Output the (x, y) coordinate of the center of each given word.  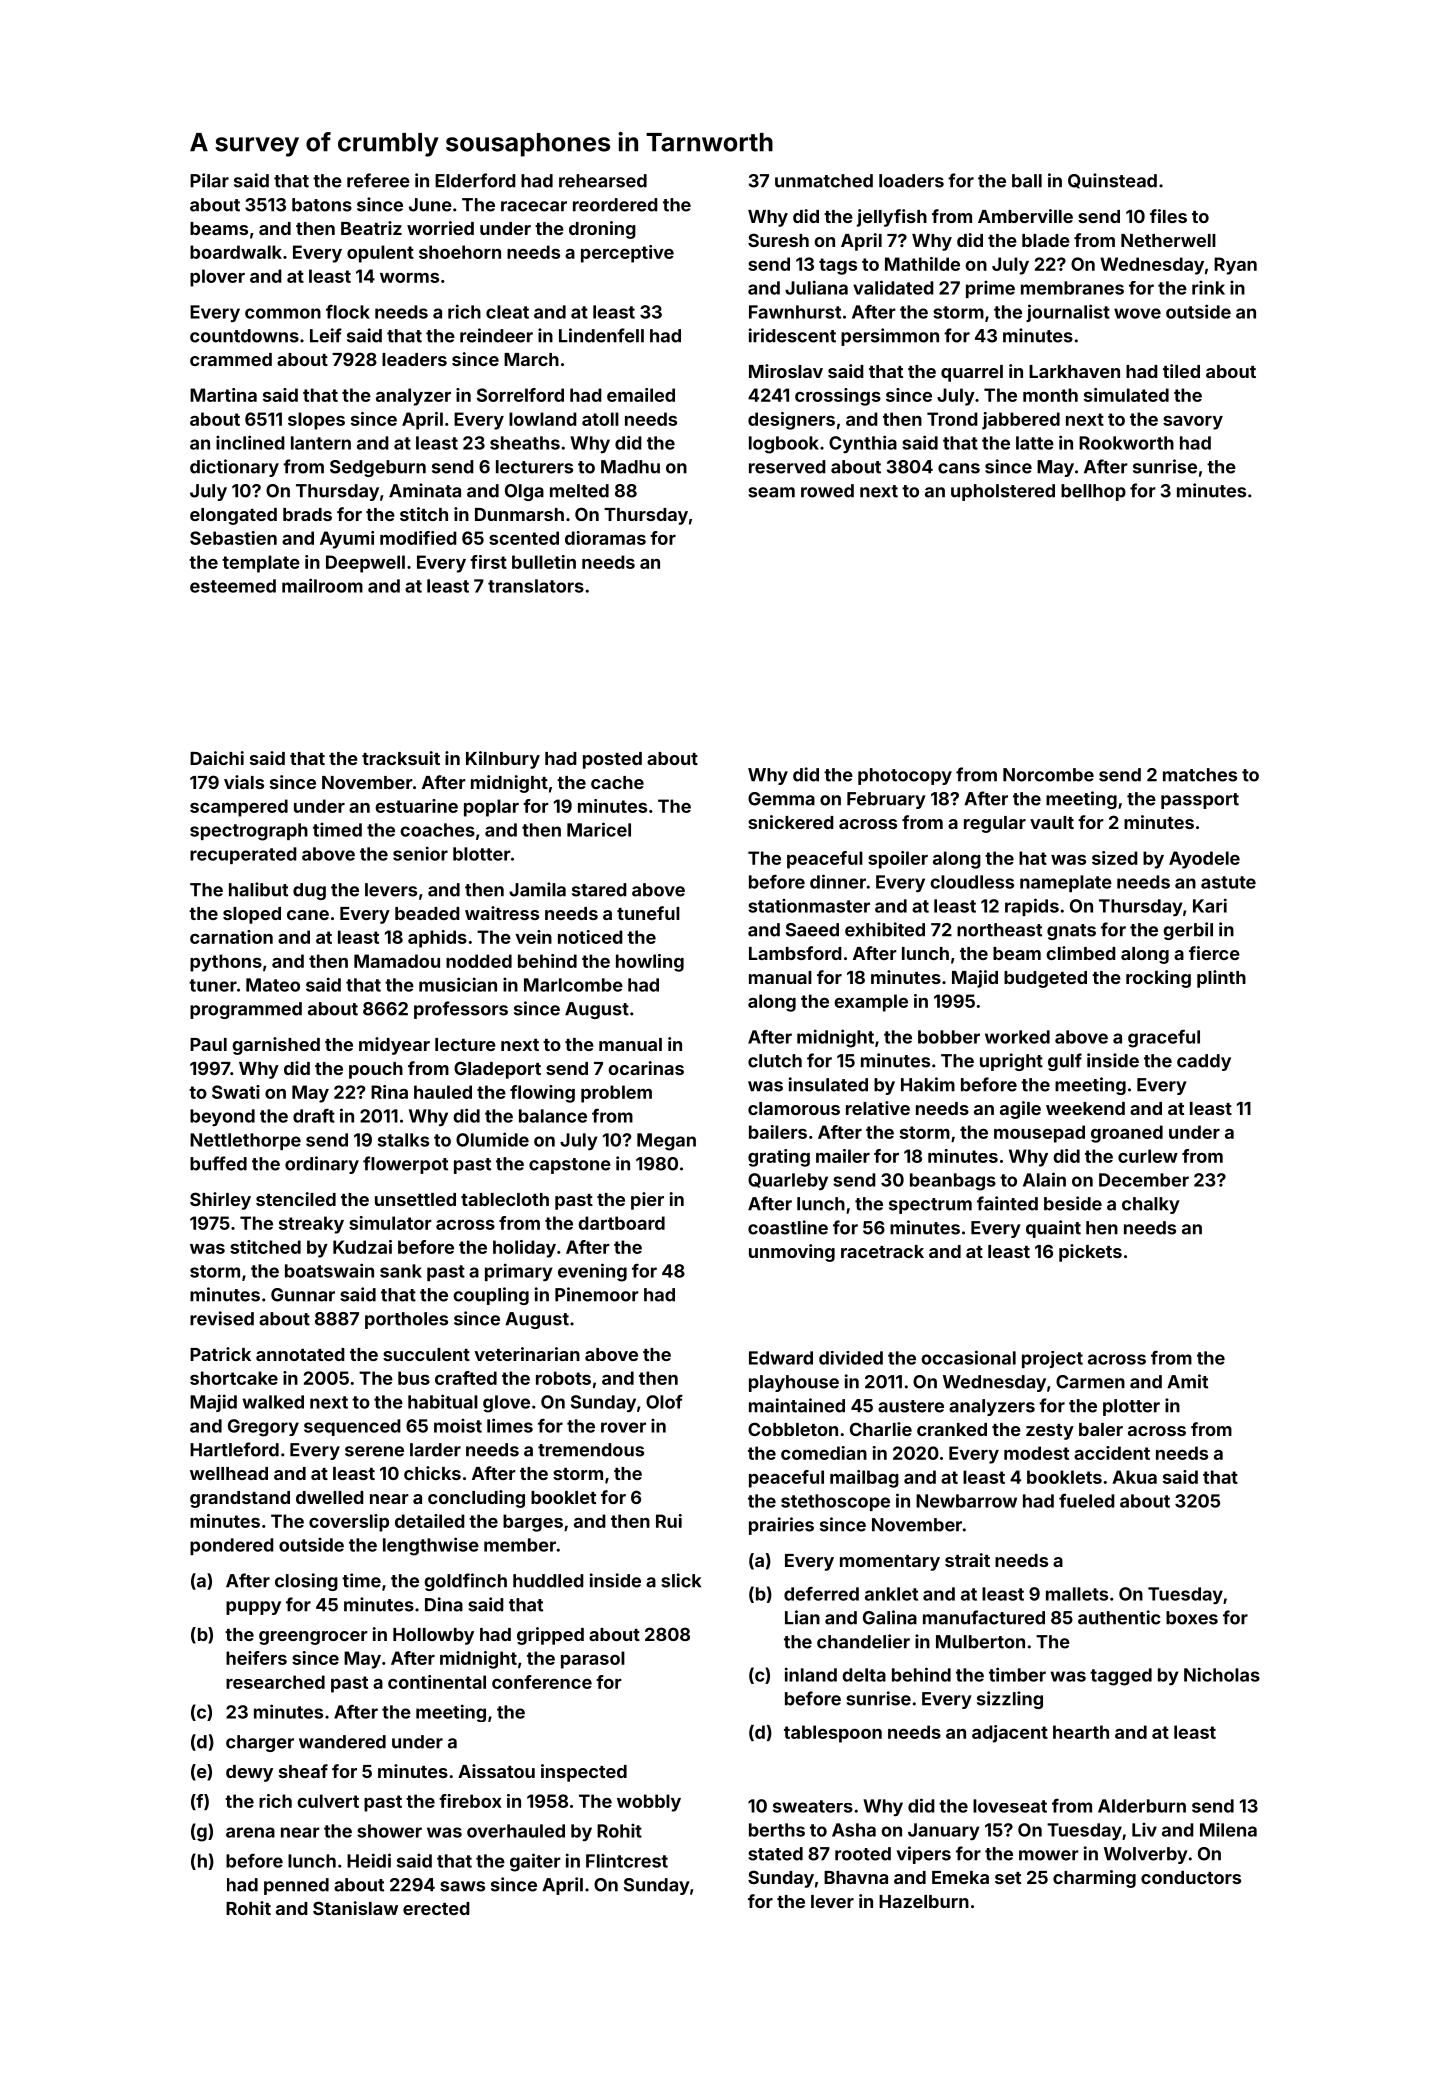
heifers (256, 1658)
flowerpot (405, 1165)
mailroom (322, 585)
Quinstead (1112, 181)
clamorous (794, 1108)
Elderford (475, 180)
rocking (1158, 979)
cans (959, 468)
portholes (406, 1320)
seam (771, 492)
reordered (615, 205)
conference (542, 1682)
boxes (1192, 1618)
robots (563, 1378)
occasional (968, 1357)
